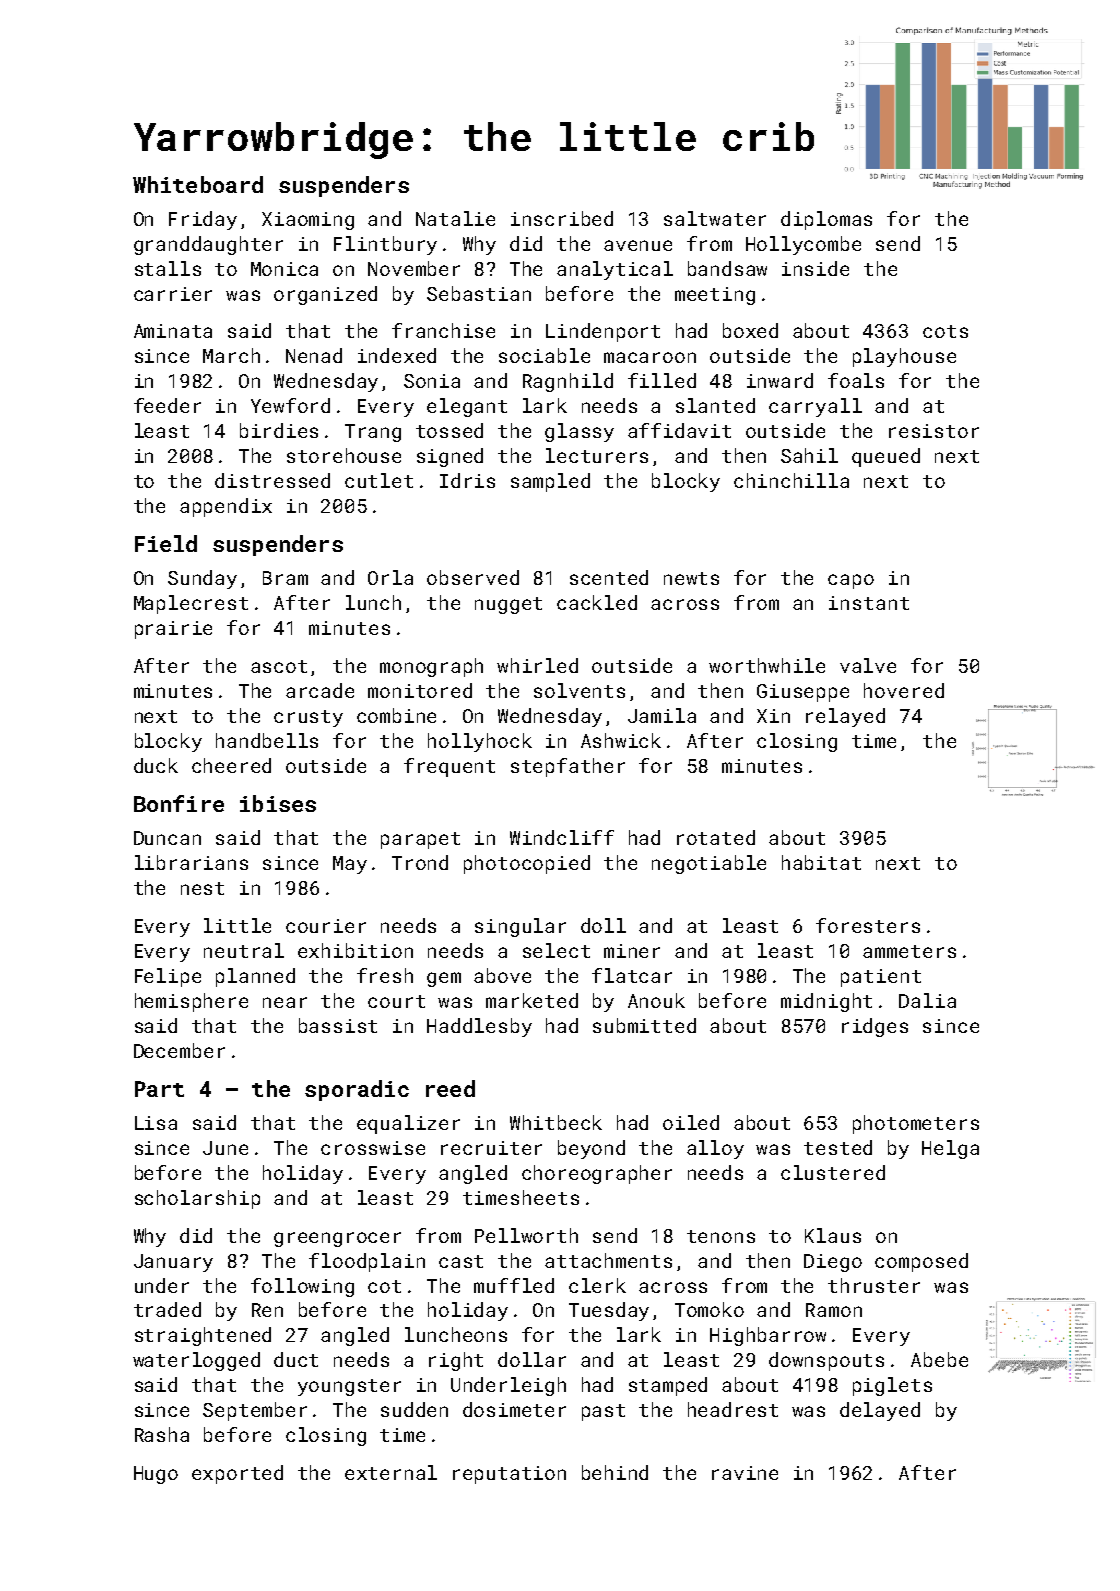 This screenshot has height=1591, width=1120. Describe the element at coordinates (886, 457) in the screenshot. I see `queued` at that location.
